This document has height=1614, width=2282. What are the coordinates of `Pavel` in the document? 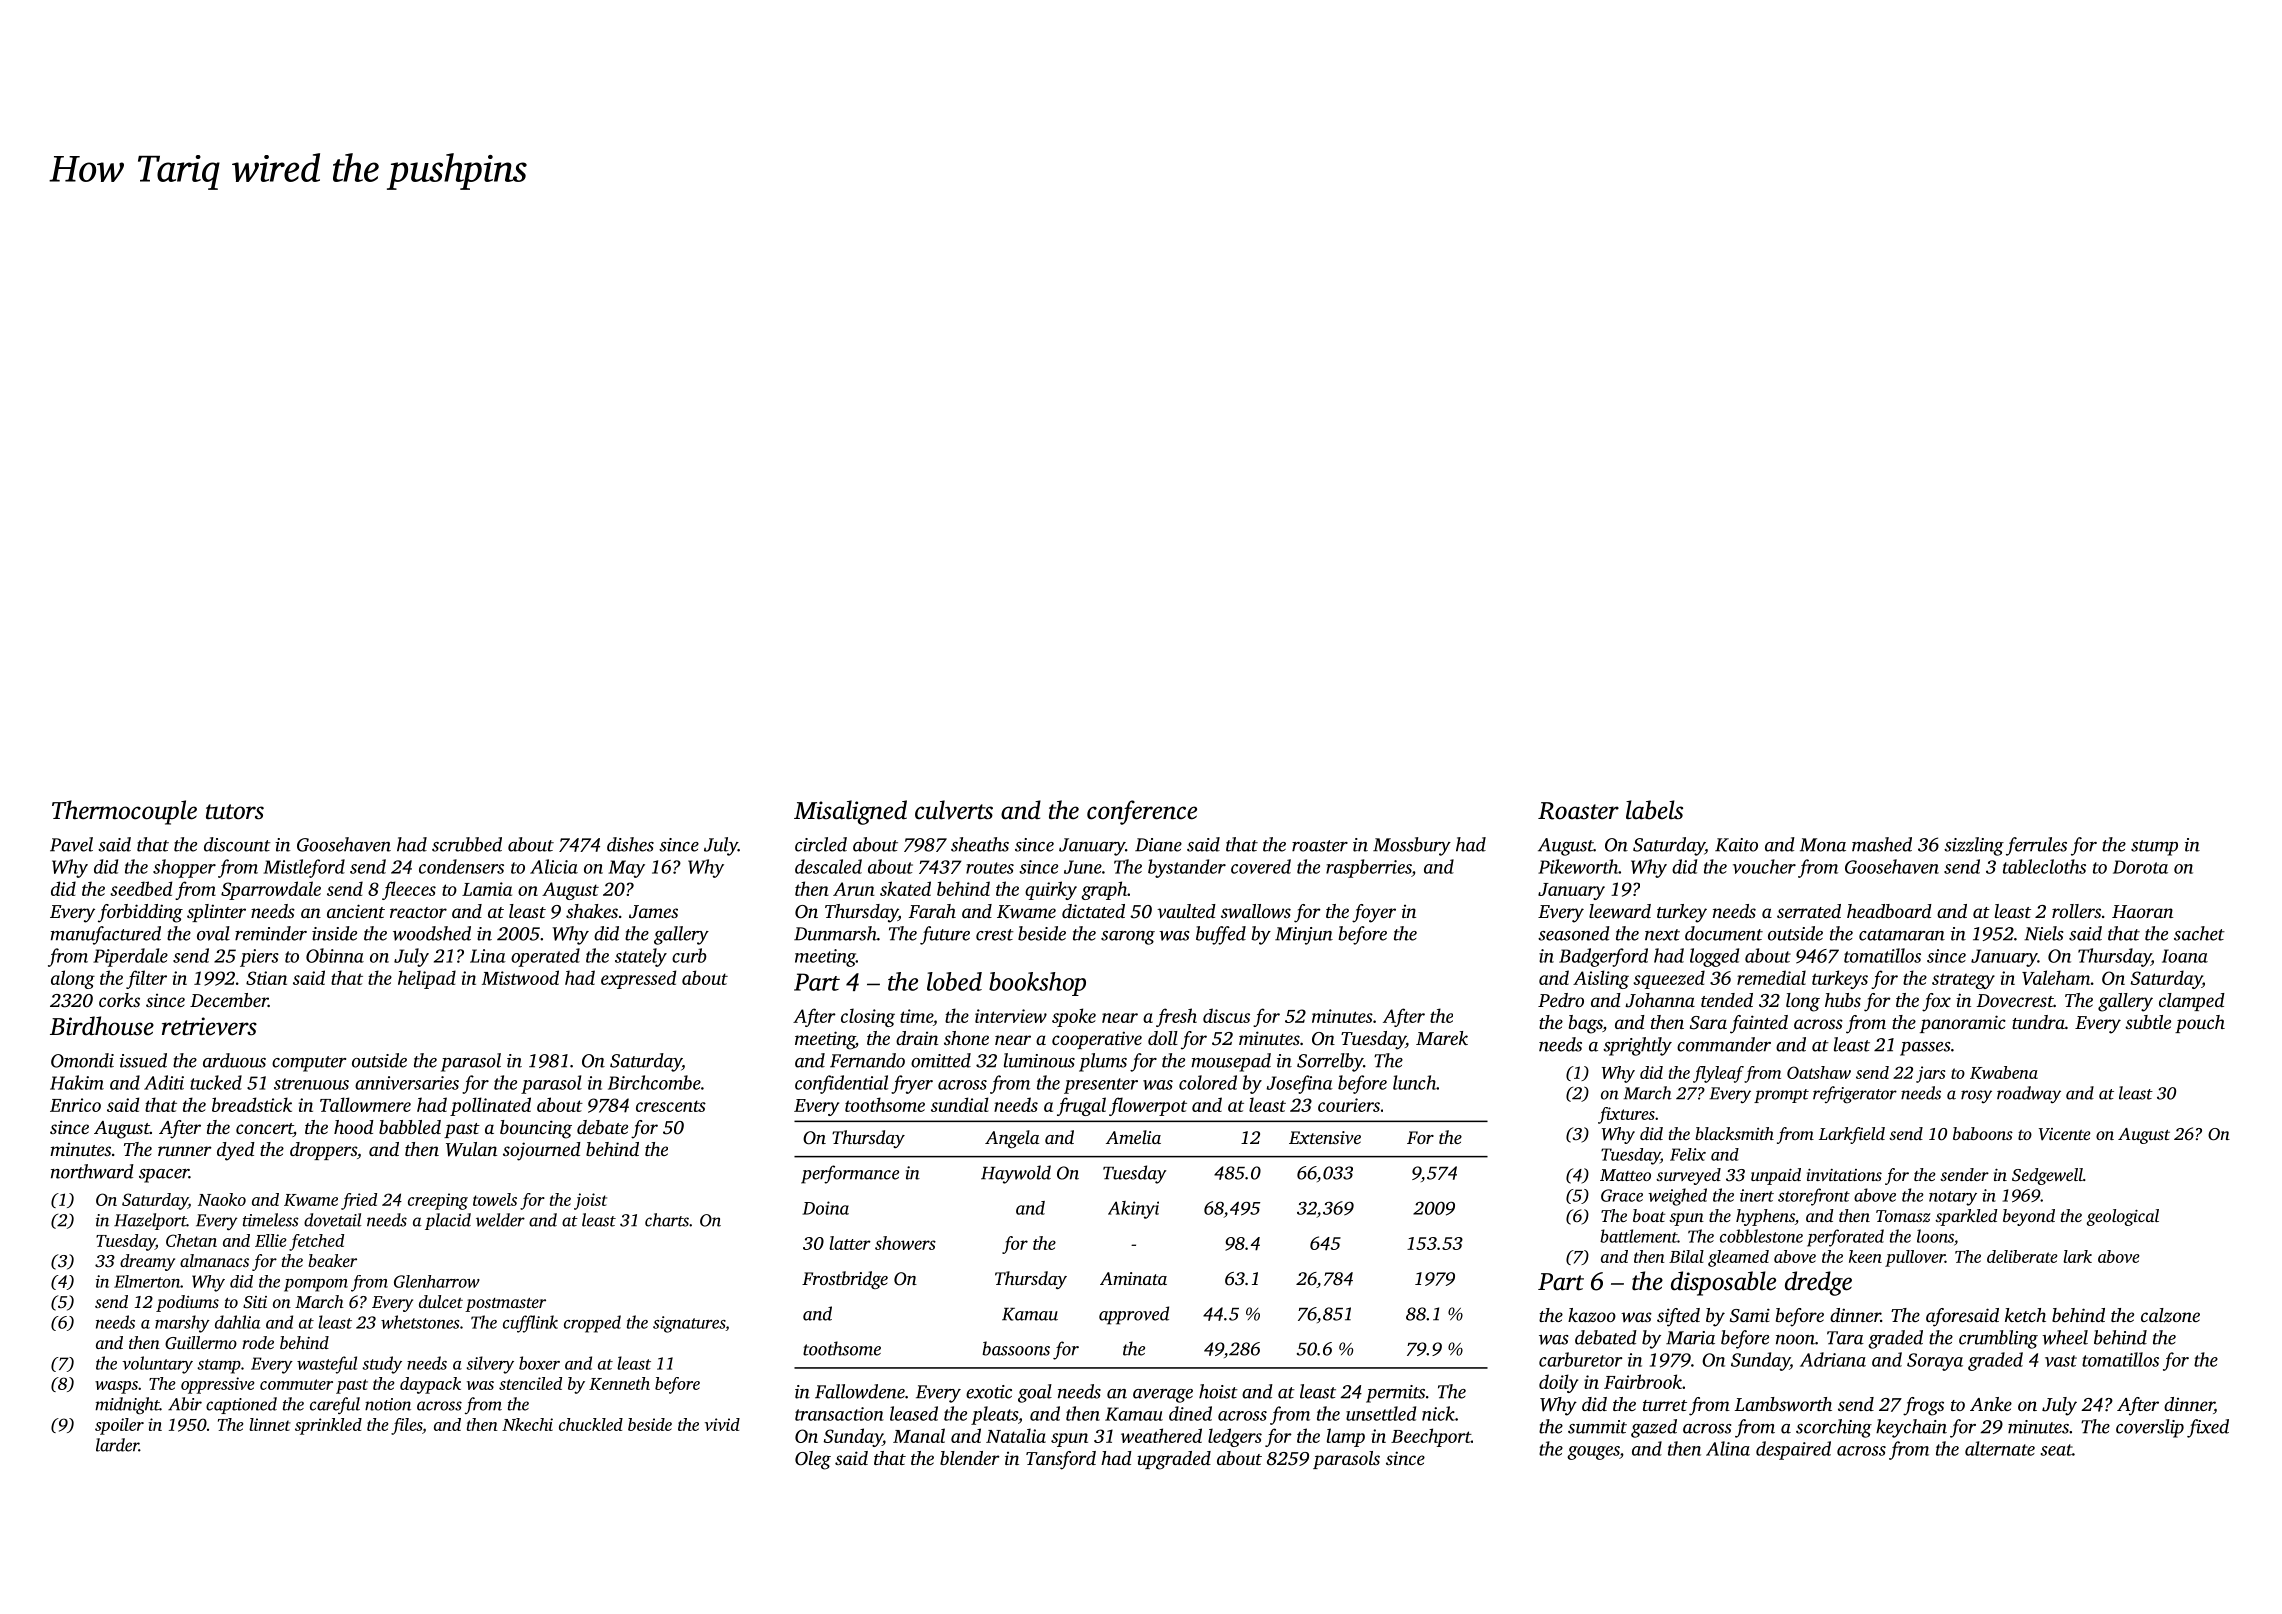 It's located at (71, 844).
